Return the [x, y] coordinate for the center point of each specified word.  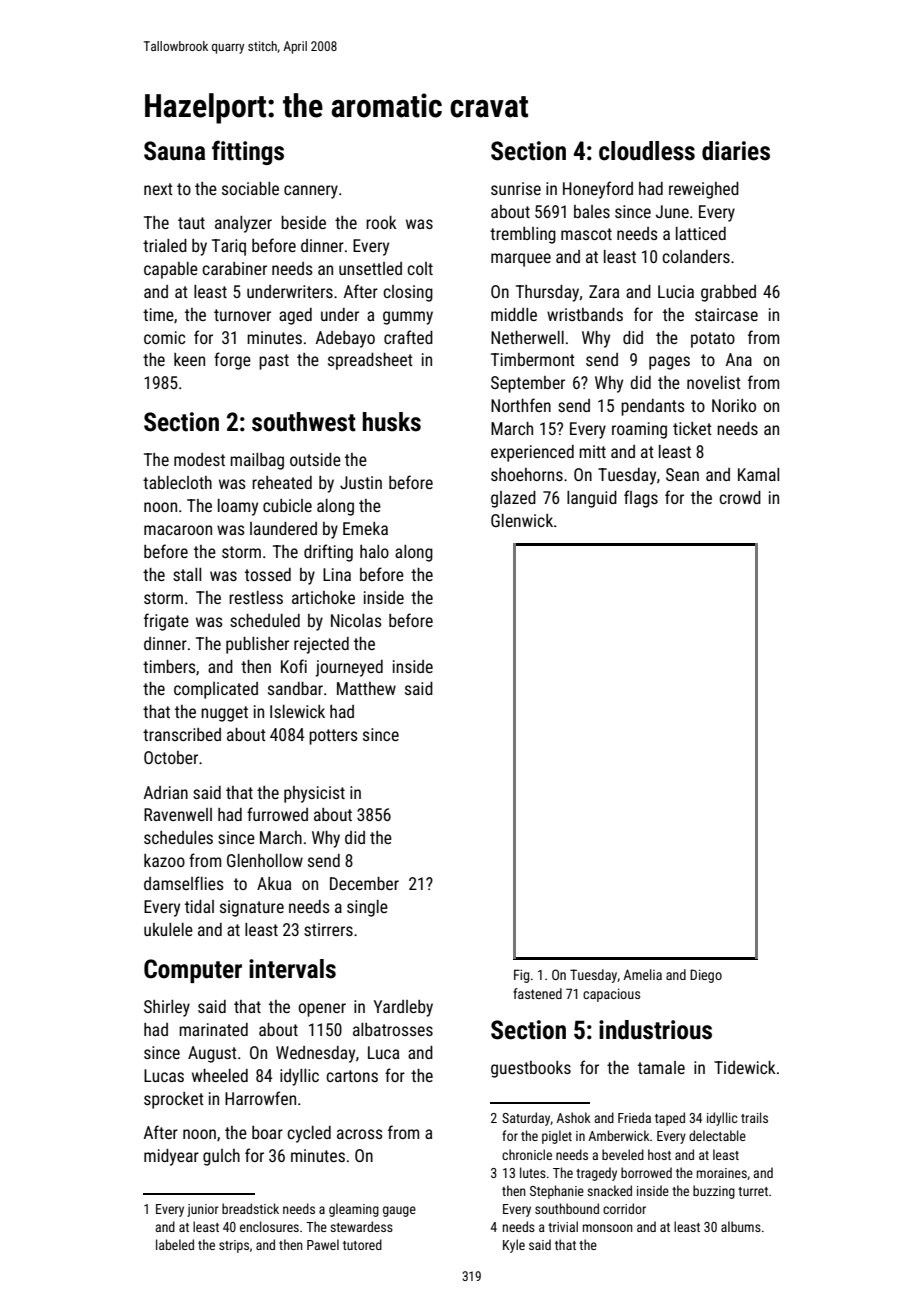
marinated [213, 1029]
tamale [661, 1067]
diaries [736, 151]
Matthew [366, 688]
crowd [740, 497]
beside [303, 222]
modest [199, 459]
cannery [311, 192]
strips [234, 1246]
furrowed [277, 814]
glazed [513, 499]
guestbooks [531, 1069]
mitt [592, 451]
